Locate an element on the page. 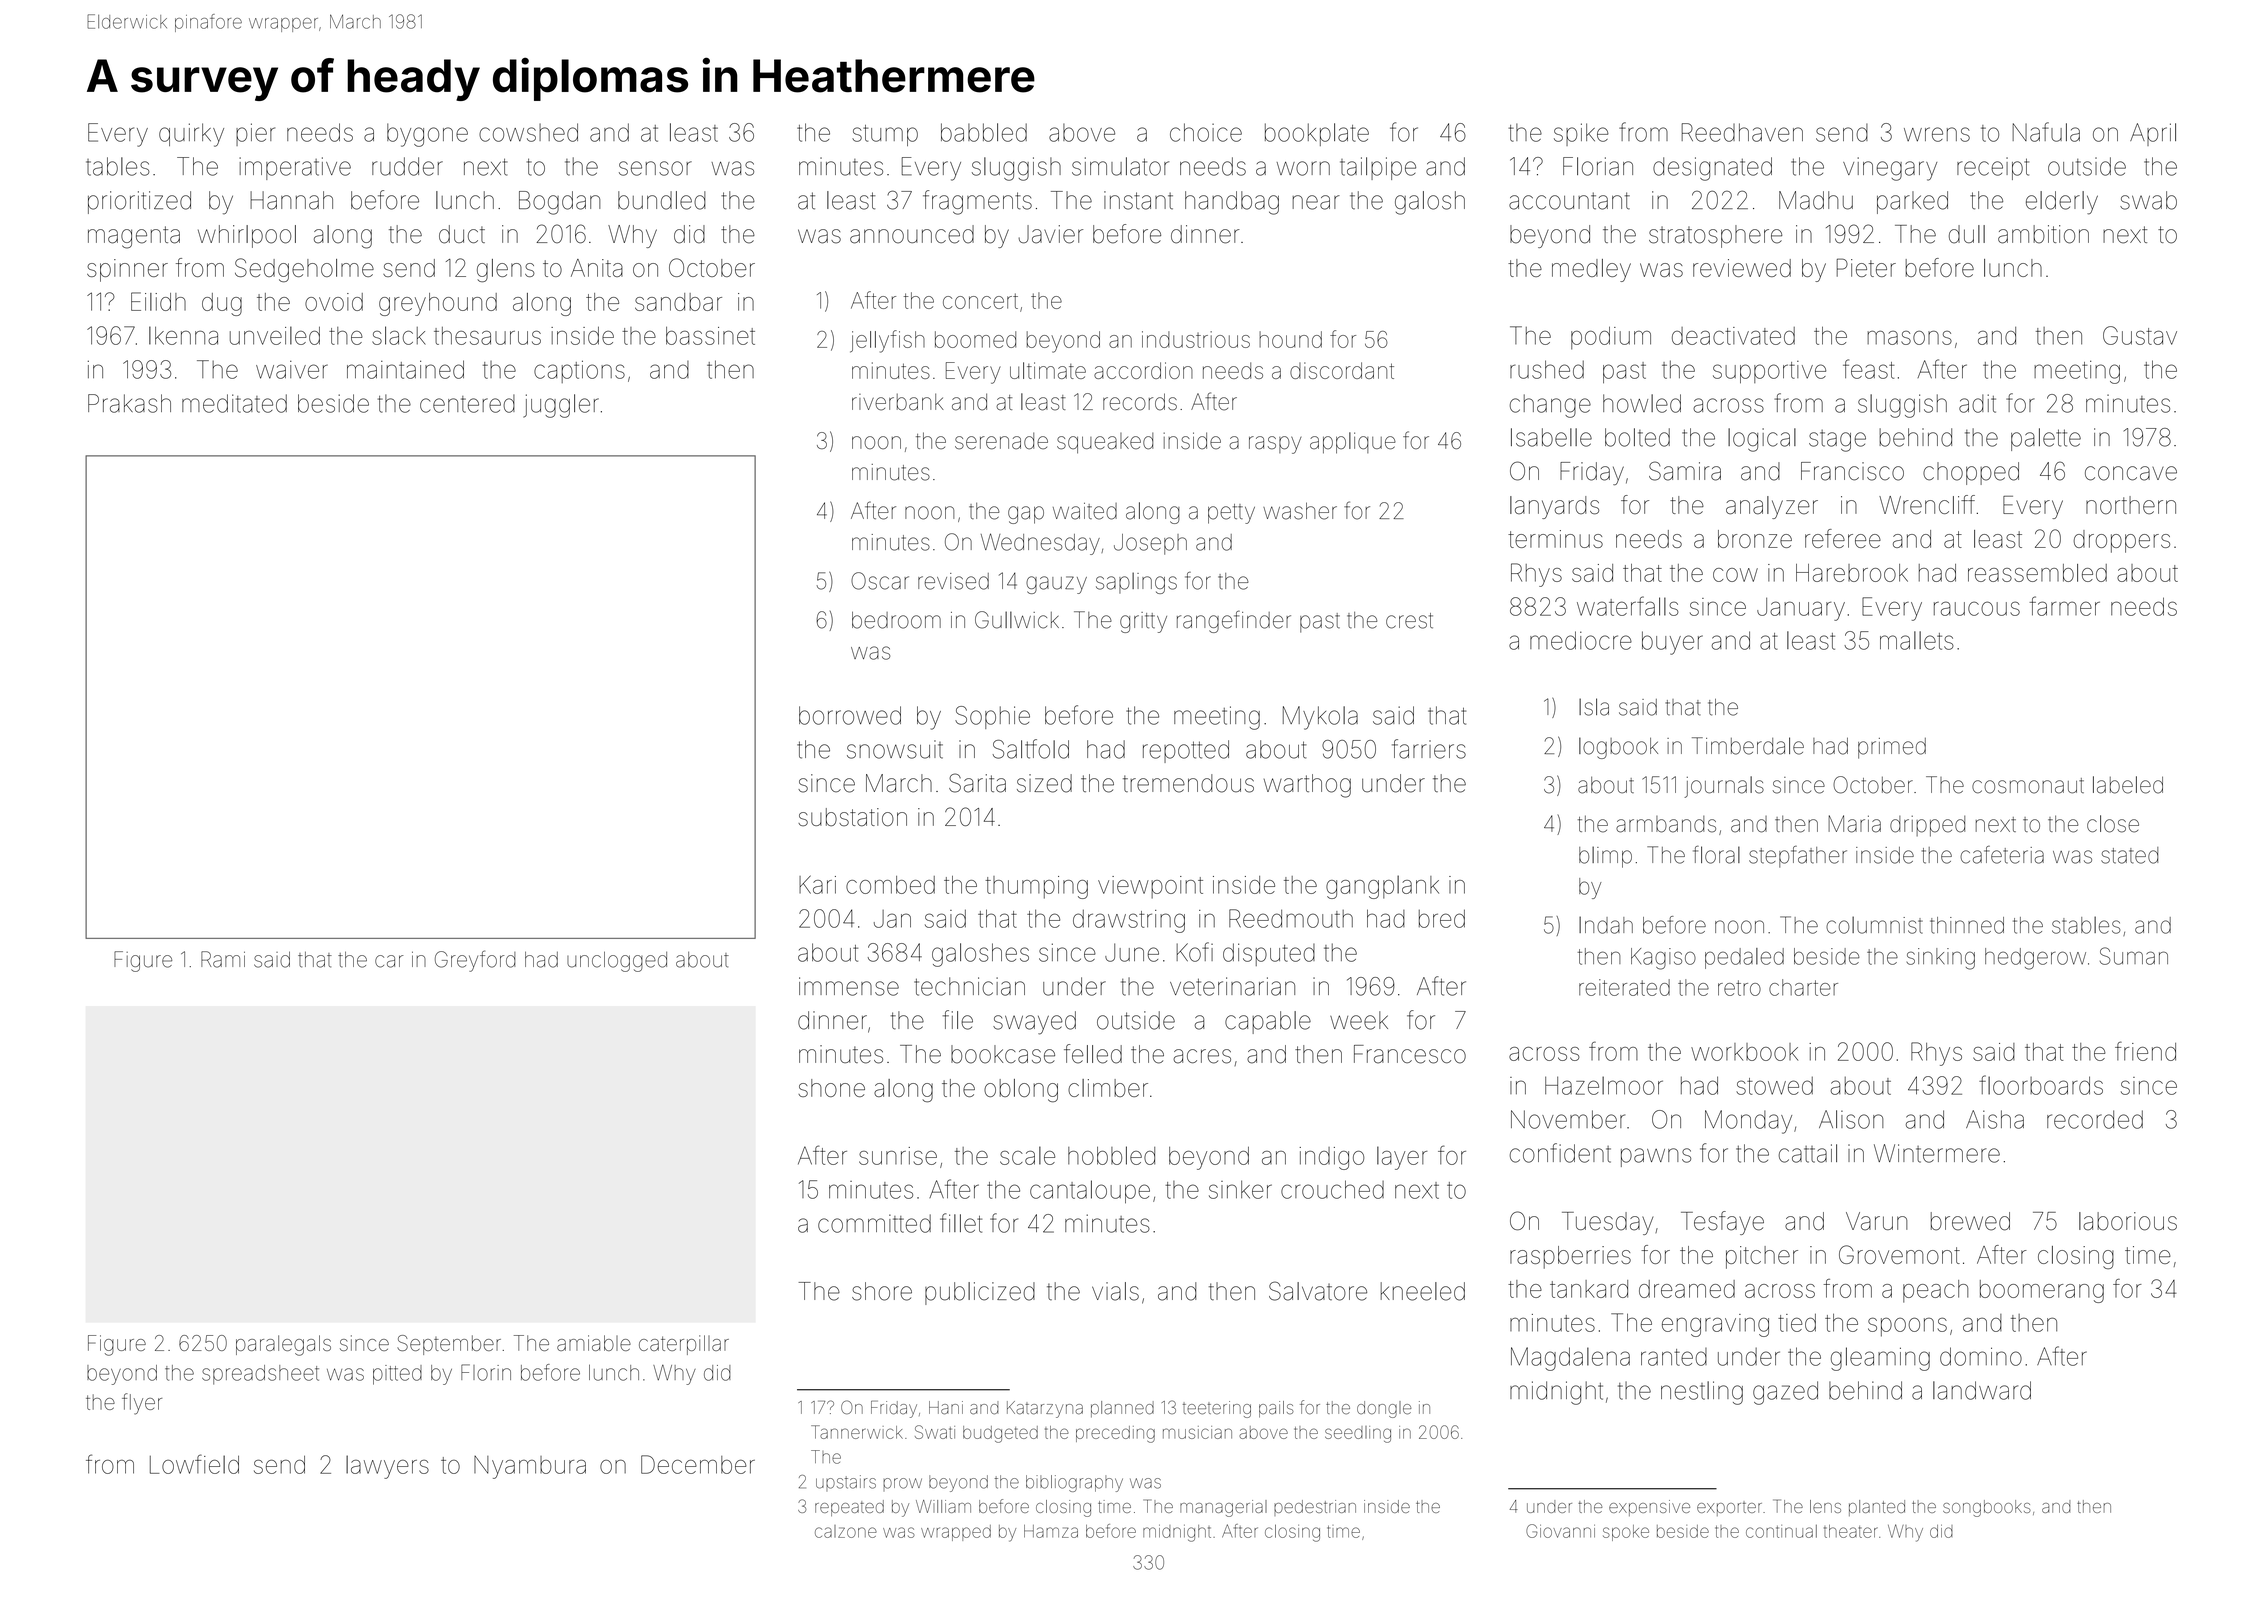 The height and width of the document is (1601, 2264). logbook is located at coordinates (1618, 748).
